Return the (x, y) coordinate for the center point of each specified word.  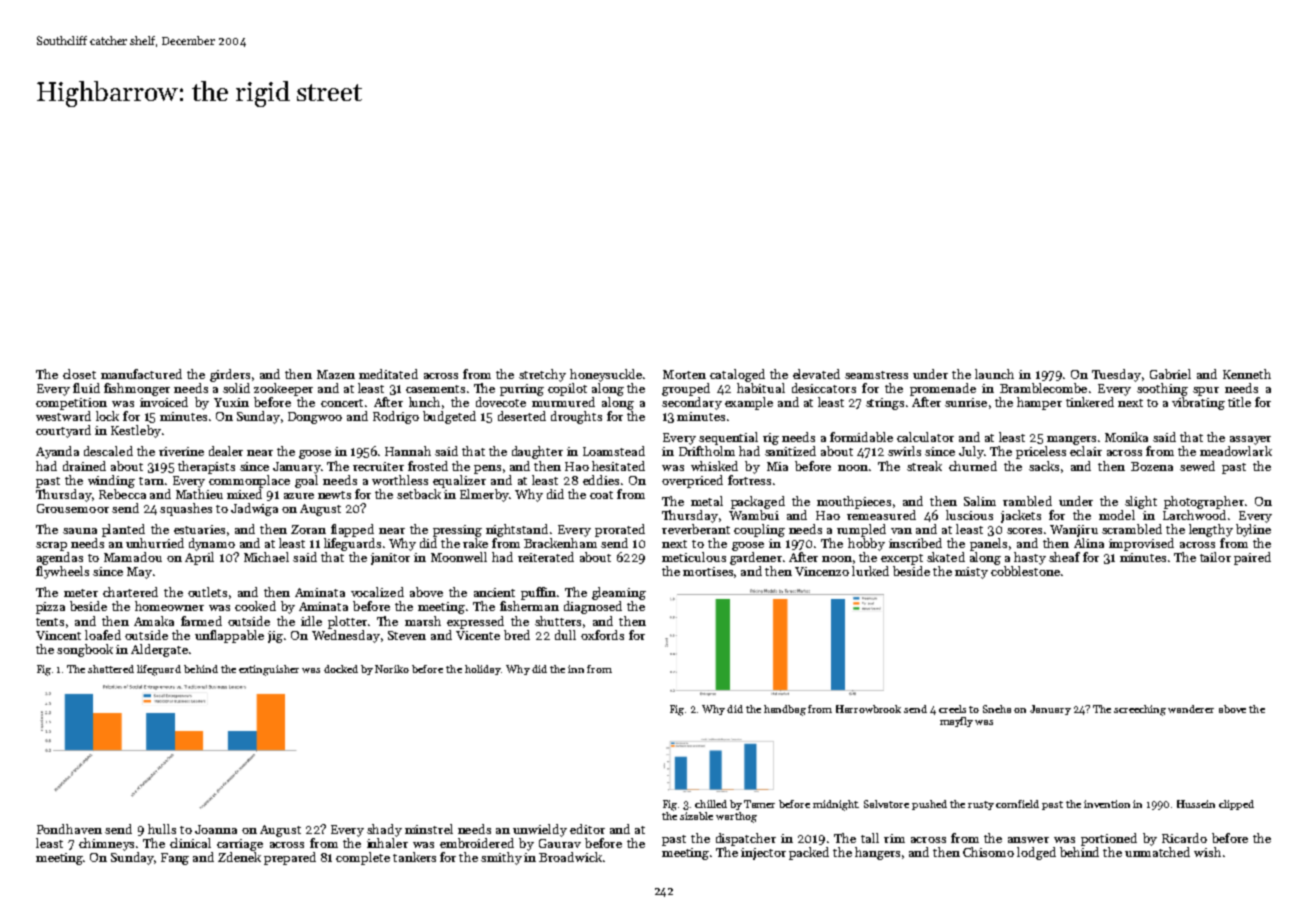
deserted (522, 416)
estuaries (199, 529)
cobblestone (1025, 571)
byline (1253, 530)
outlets (207, 592)
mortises (709, 572)
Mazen (336, 374)
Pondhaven (69, 829)
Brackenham (560, 543)
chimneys (106, 844)
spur (1206, 391)
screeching (1140, 710)
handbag (785, 710)
